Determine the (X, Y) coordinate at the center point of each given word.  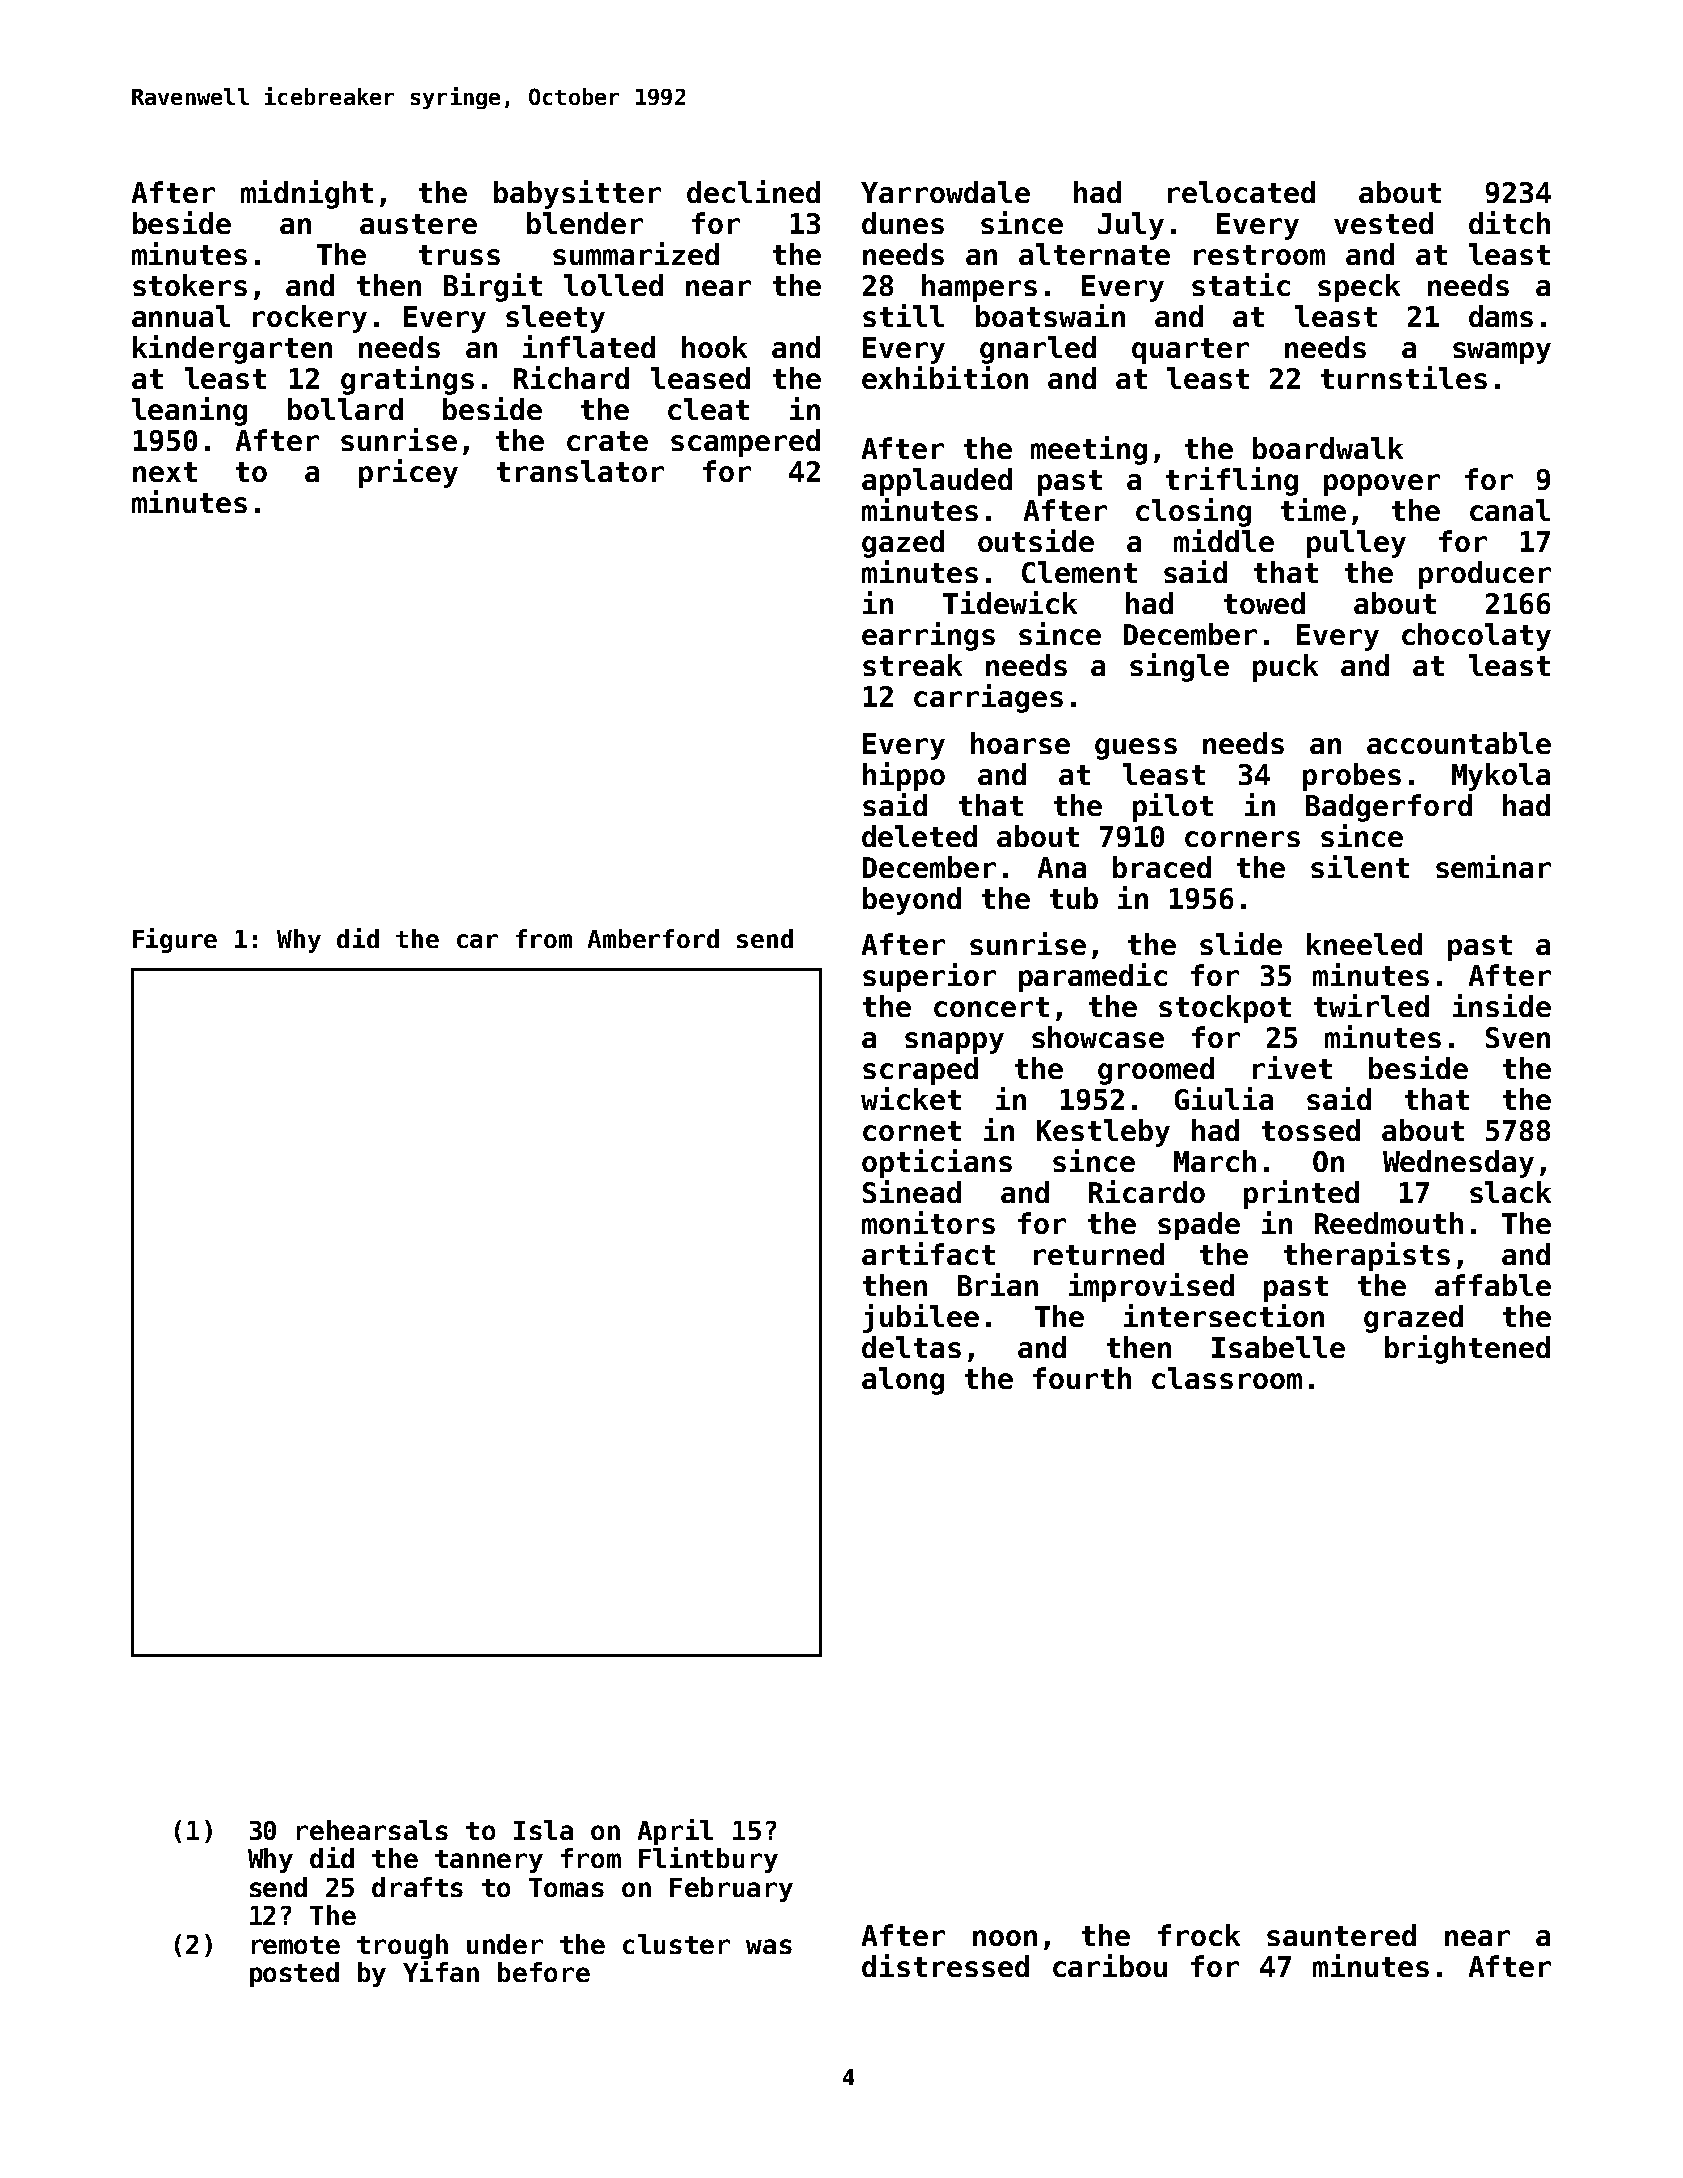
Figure (175, 940)
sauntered (1341, 1935)
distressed (945, 1965)
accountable (1459, 743)
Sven (1518, 1037)
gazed (903, 544)
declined (753, 191)
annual (181, 316)
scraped (920, 1071)
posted (294, 1974)
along (903, 1381)
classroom (1227, 1378)
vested (1383, 223)
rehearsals (372, 1830)
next (165, 472)
